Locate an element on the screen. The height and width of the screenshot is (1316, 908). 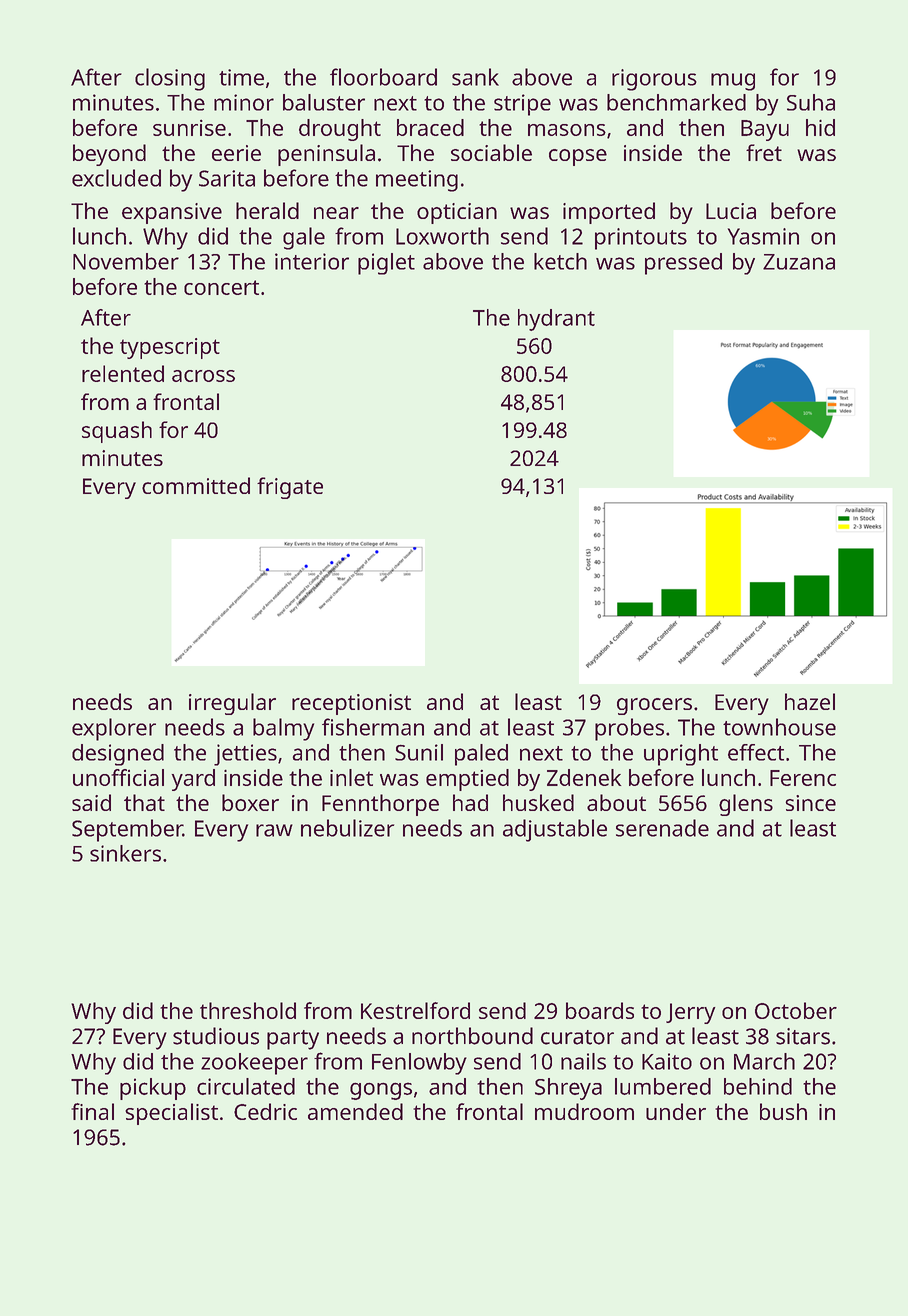
mudroom is located at coordinates (584, 1111).
